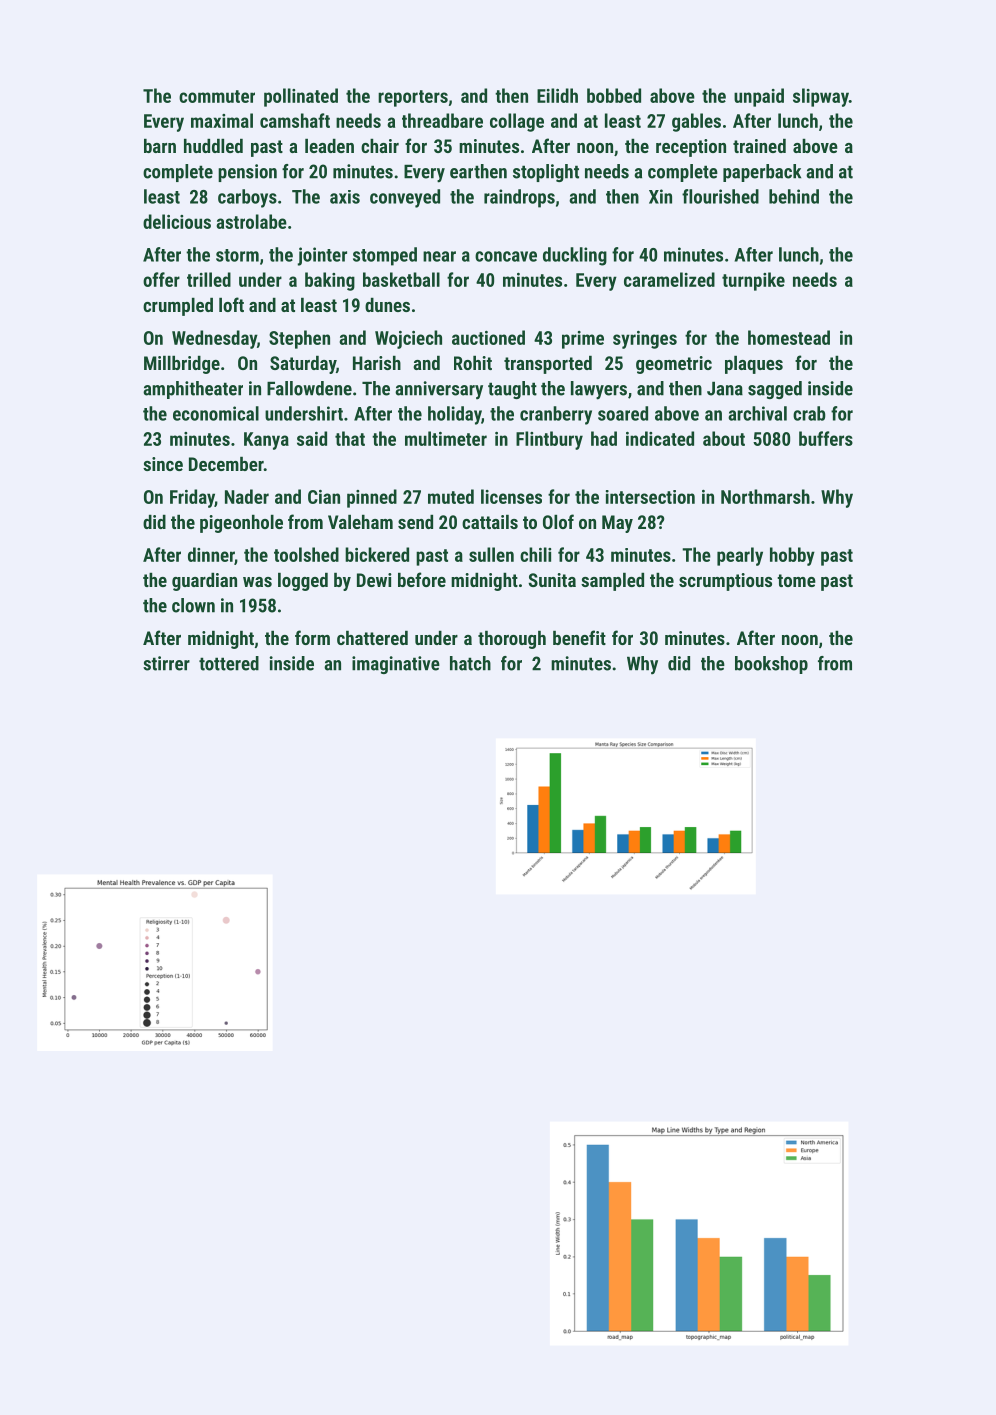 The width and height of the screenshot is (996, 1415). I want to click on intersection, so click(650, 497).
